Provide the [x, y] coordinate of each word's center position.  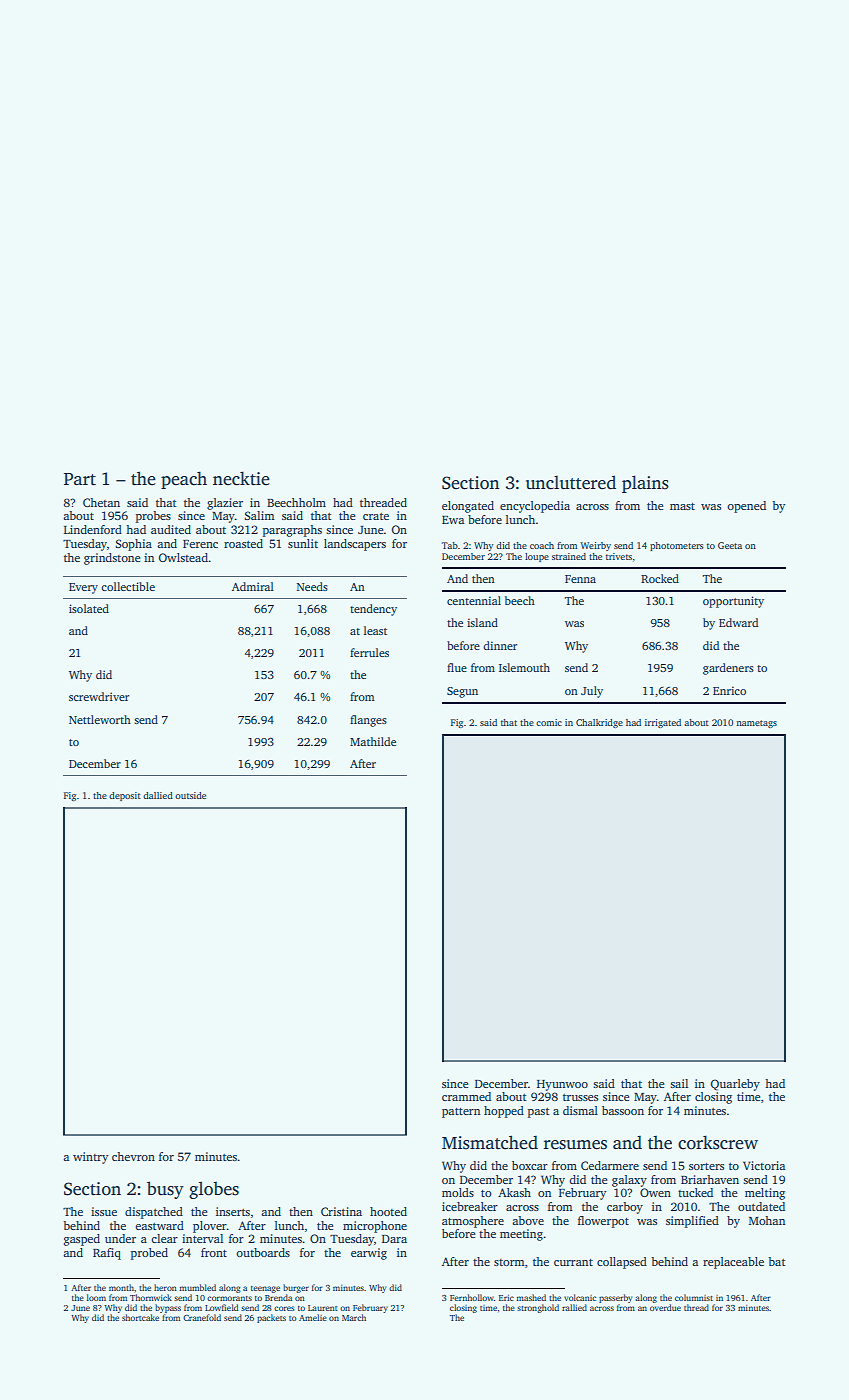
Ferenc [200, 544]
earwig [369, 1254]
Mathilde [373, 741]
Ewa [453, 520]
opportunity [733, 602]
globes [214, 1190]
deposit [125, 796]
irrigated [663, 723]
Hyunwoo [562, 1085]
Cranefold [202, 1317]
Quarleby [735, 1085]
